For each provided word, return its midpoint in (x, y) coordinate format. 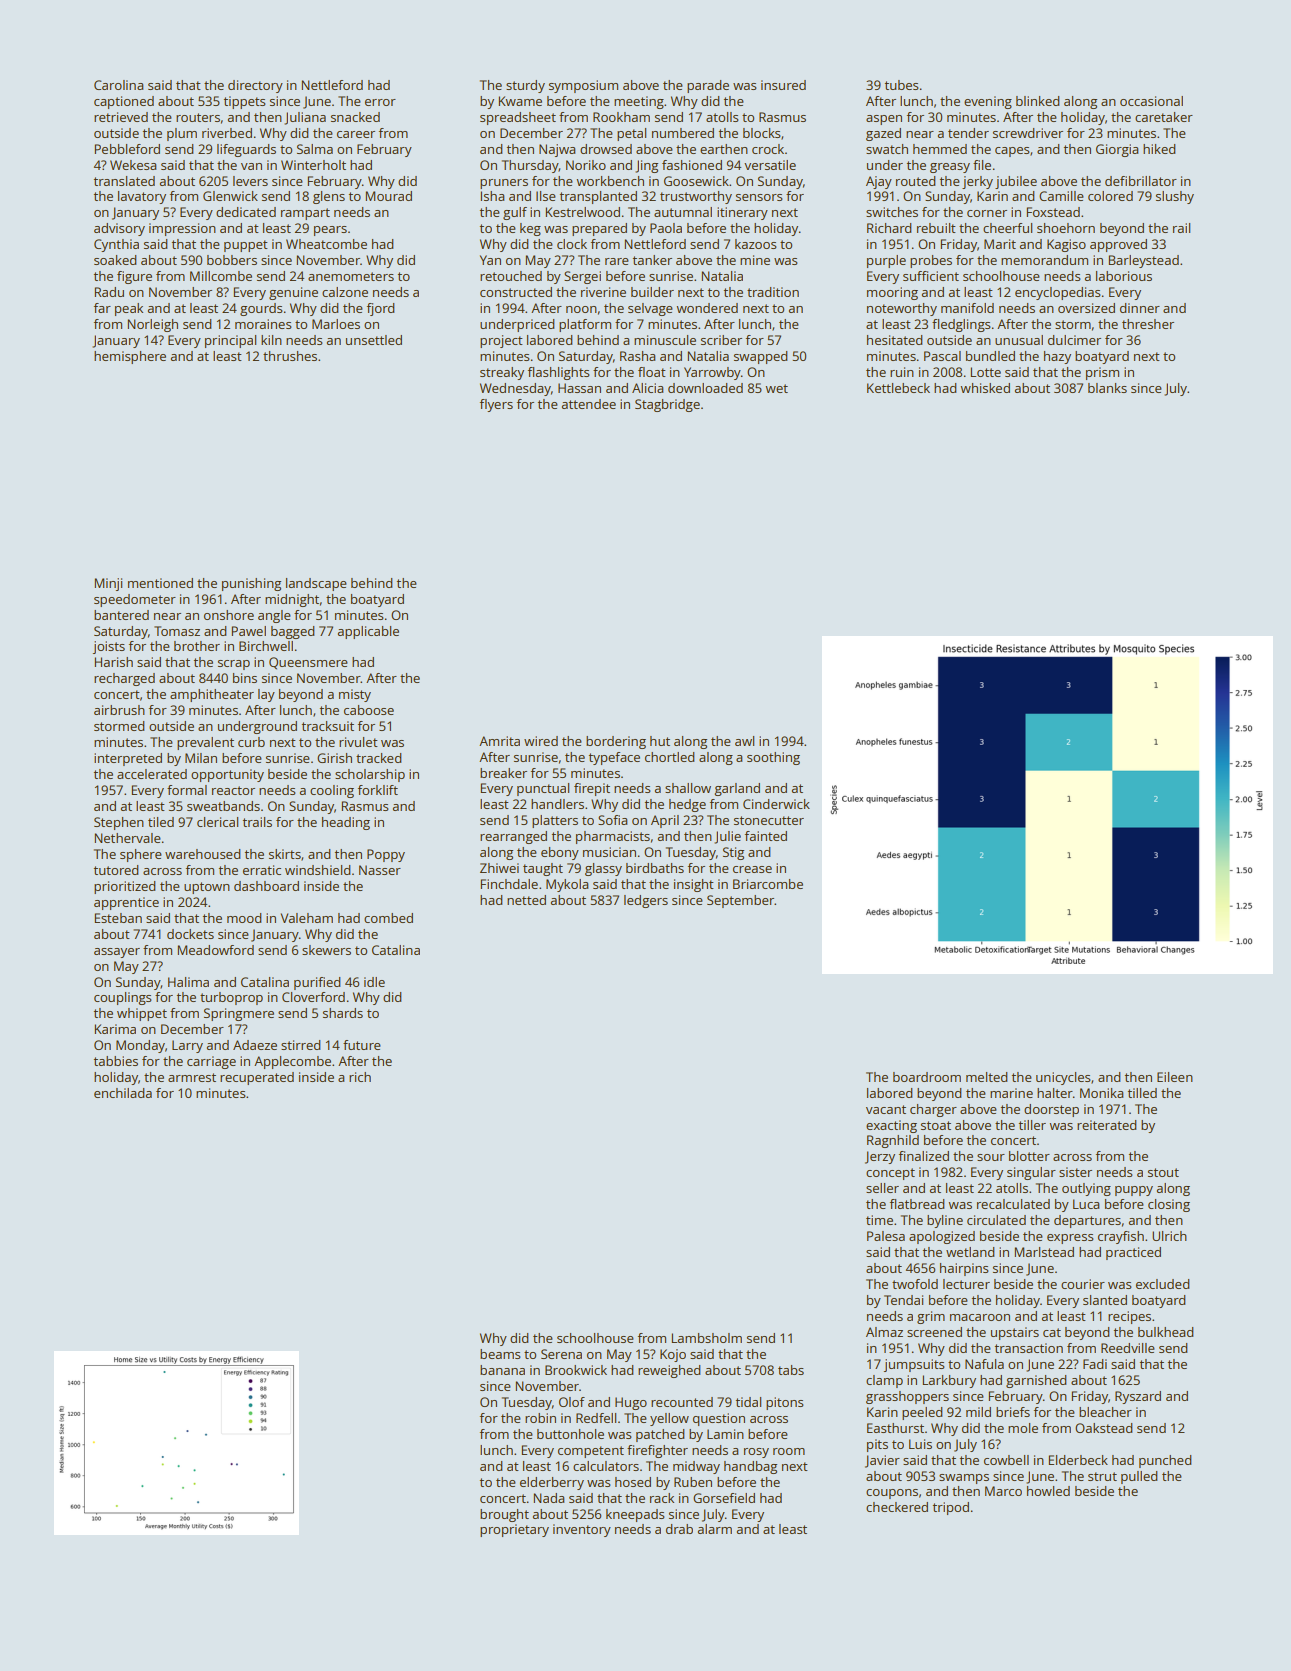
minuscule (665, 340)
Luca (1086, 1204)
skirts (285, 854)
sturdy (525, 86)
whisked (985, 388)
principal (230, 341)
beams (500, 1354)
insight (694, 885)
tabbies (116, 1061)
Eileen (1175, 1077)
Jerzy (880, 1157)
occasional (1151, 101)
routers (198, 117)
